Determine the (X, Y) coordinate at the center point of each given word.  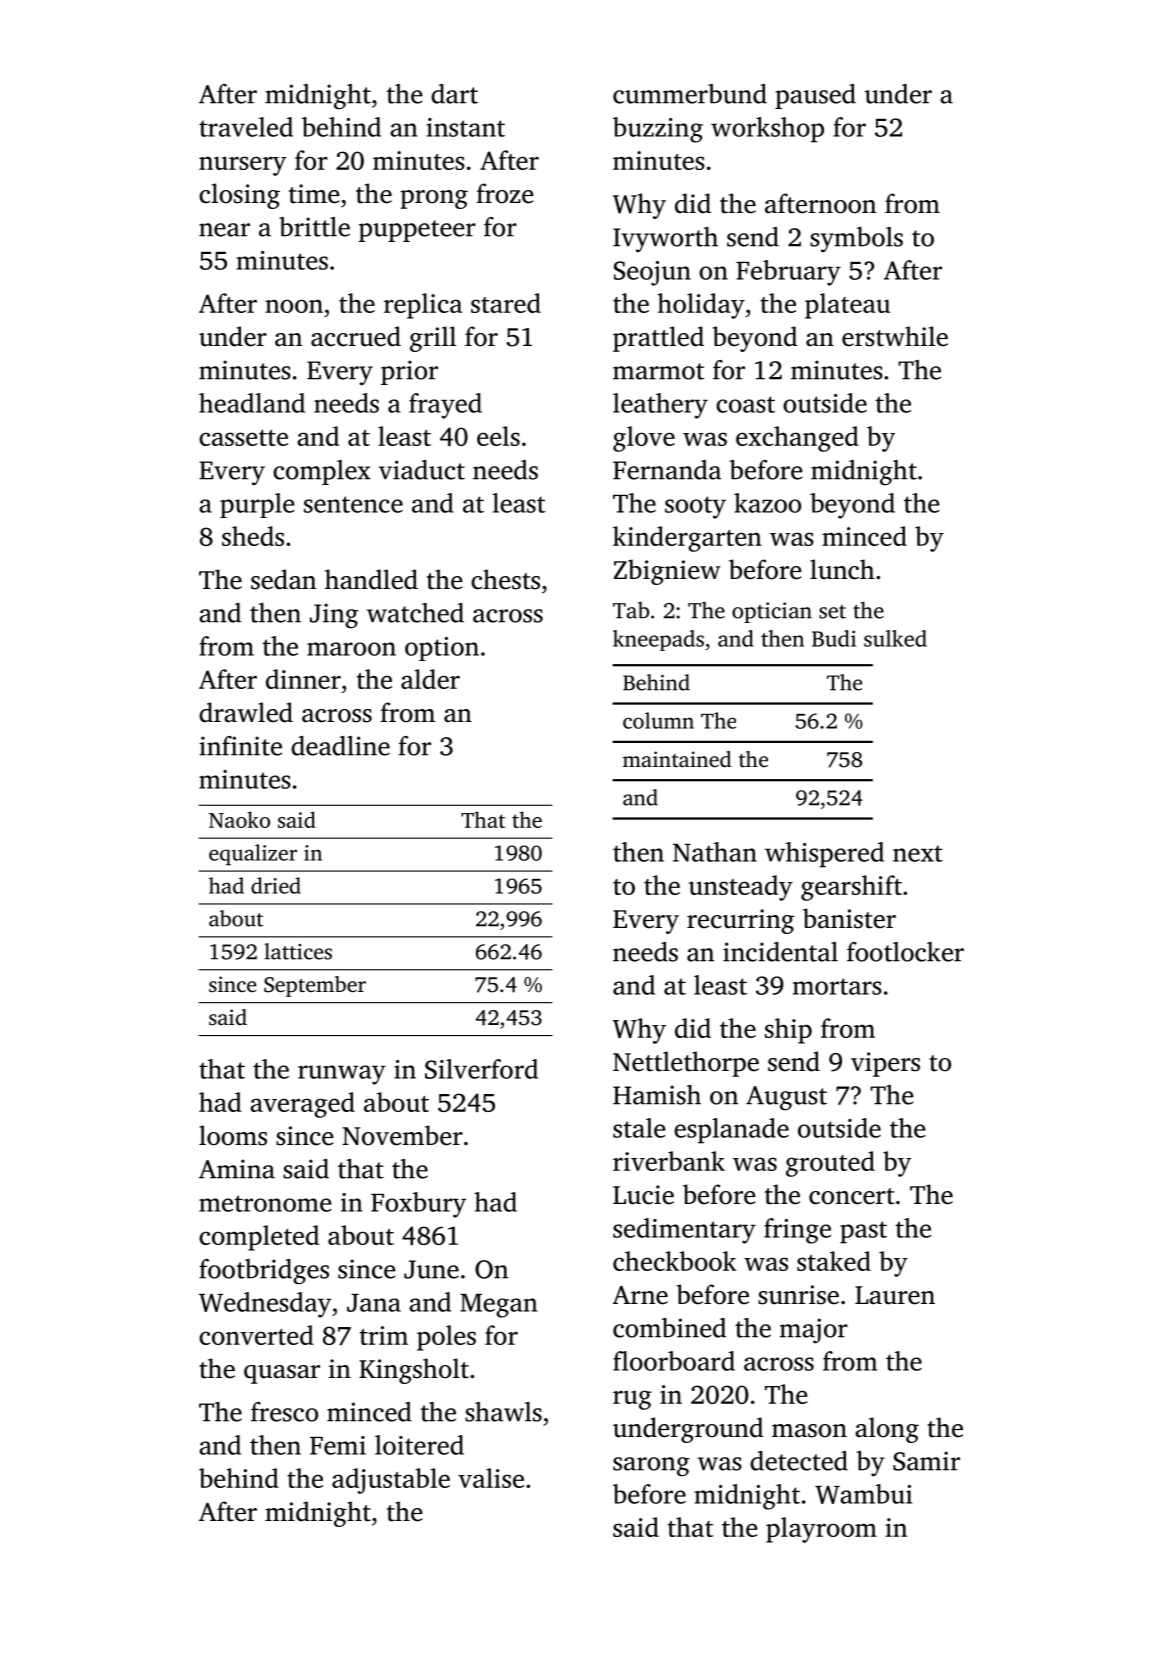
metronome (265, 1203)
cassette (243, 438)
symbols (856, 239)
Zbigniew (667, 572)
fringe (797, 1231)
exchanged (797, 439)
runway (342, 1075)
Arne (640, 1295)
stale (639, 1128)
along (887, 1430)
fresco (284, 1412)
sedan (283, 579)
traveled (246, 127)
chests (505, 579)
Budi (834, 638)
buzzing (658, 130)
